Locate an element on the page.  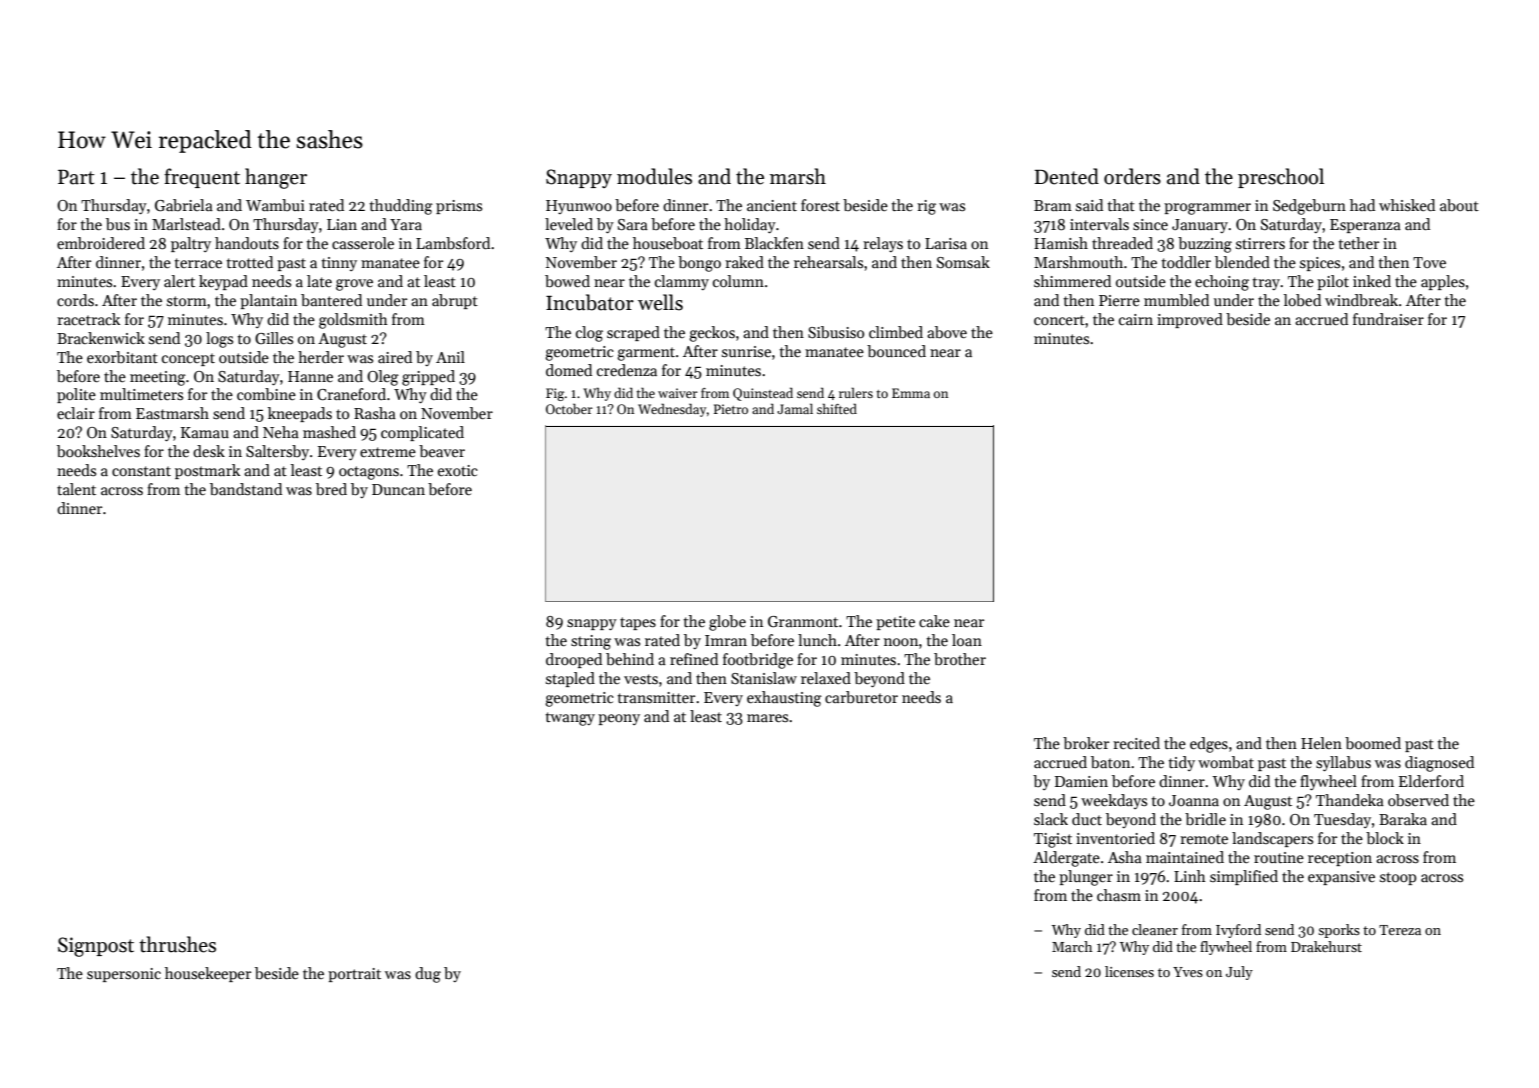
mares is located at coordinates (767, 718).
